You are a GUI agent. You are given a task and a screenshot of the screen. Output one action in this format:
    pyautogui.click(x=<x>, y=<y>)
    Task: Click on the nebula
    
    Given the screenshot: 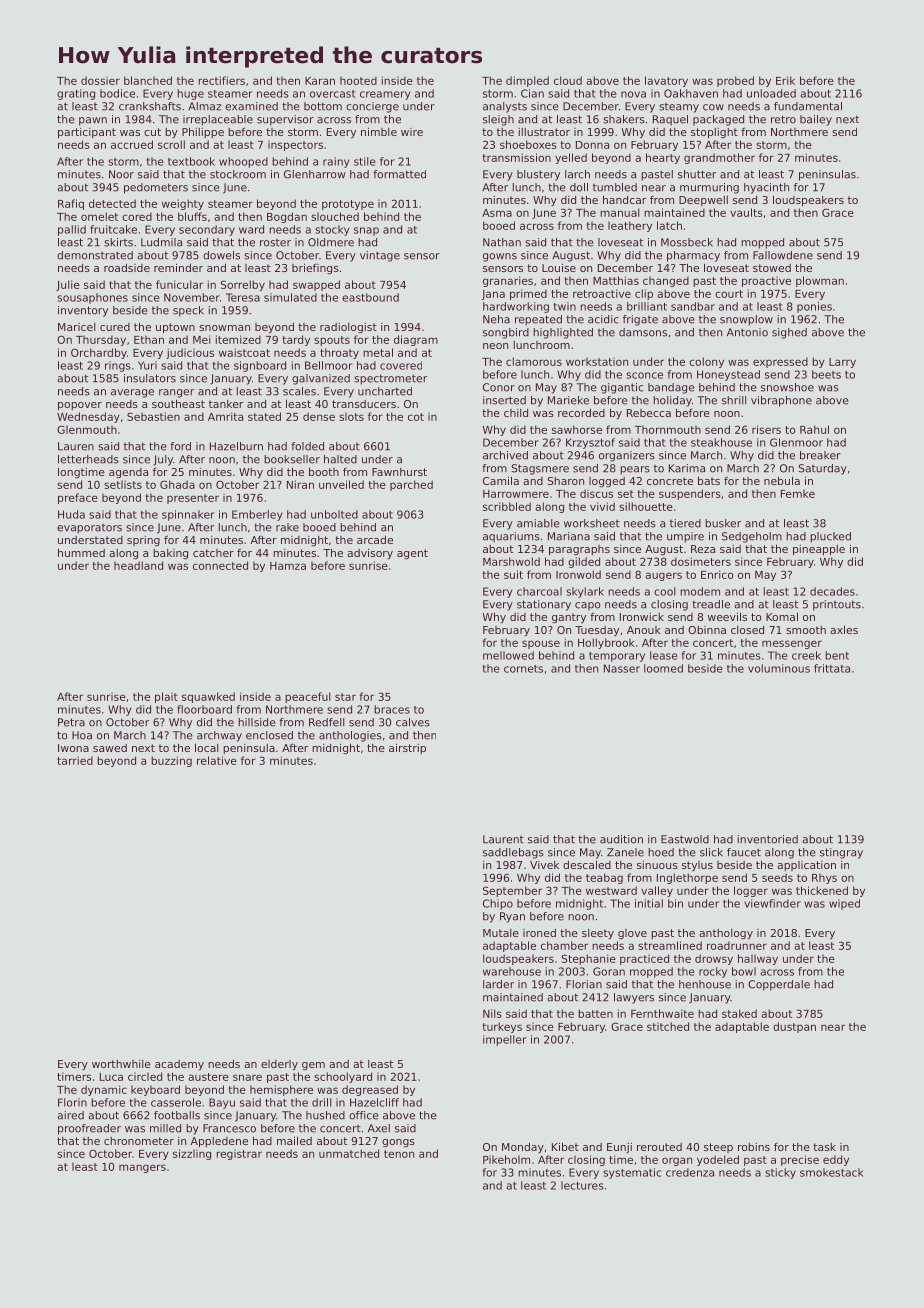 What is the action you would take?
    pyautogui.click(x=782, y=480)
